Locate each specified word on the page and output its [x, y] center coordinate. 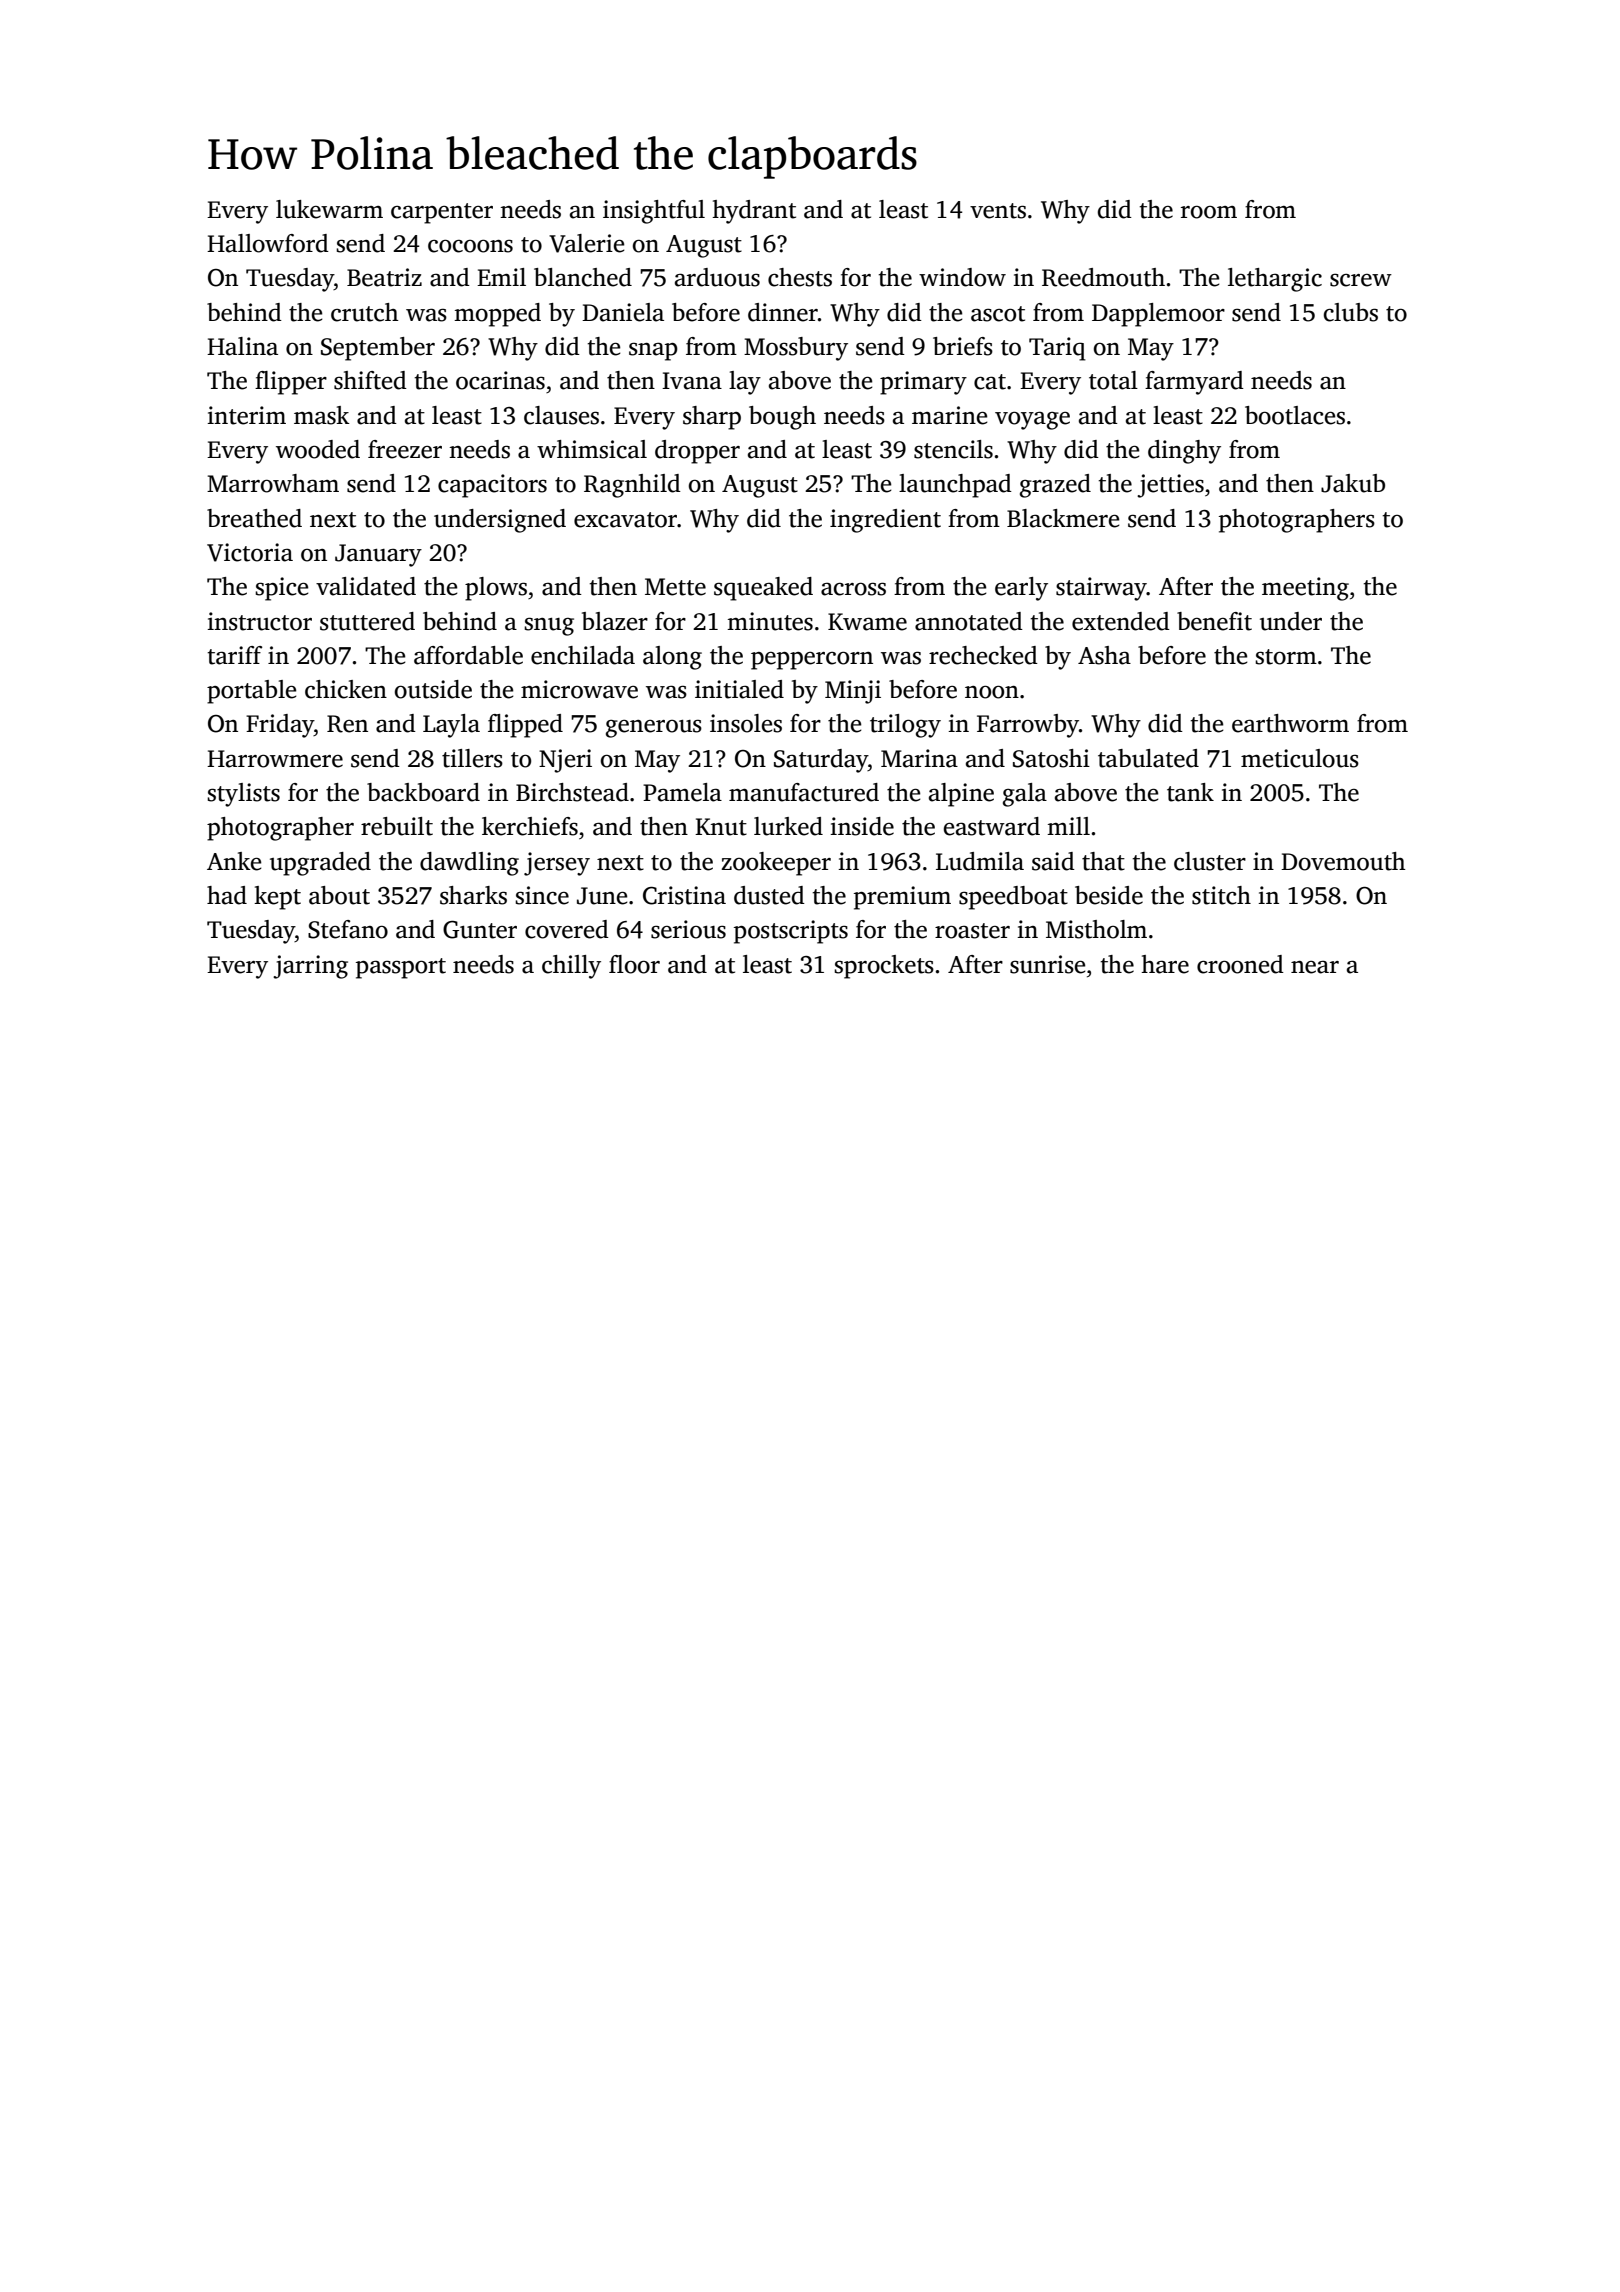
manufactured [804, 792]
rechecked [983, 655]
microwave [579, 689]
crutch [365, 312]
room [1209, 212]
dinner [783, 312]
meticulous [1300, 758]
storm [1286, 657]
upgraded [320, 864]
